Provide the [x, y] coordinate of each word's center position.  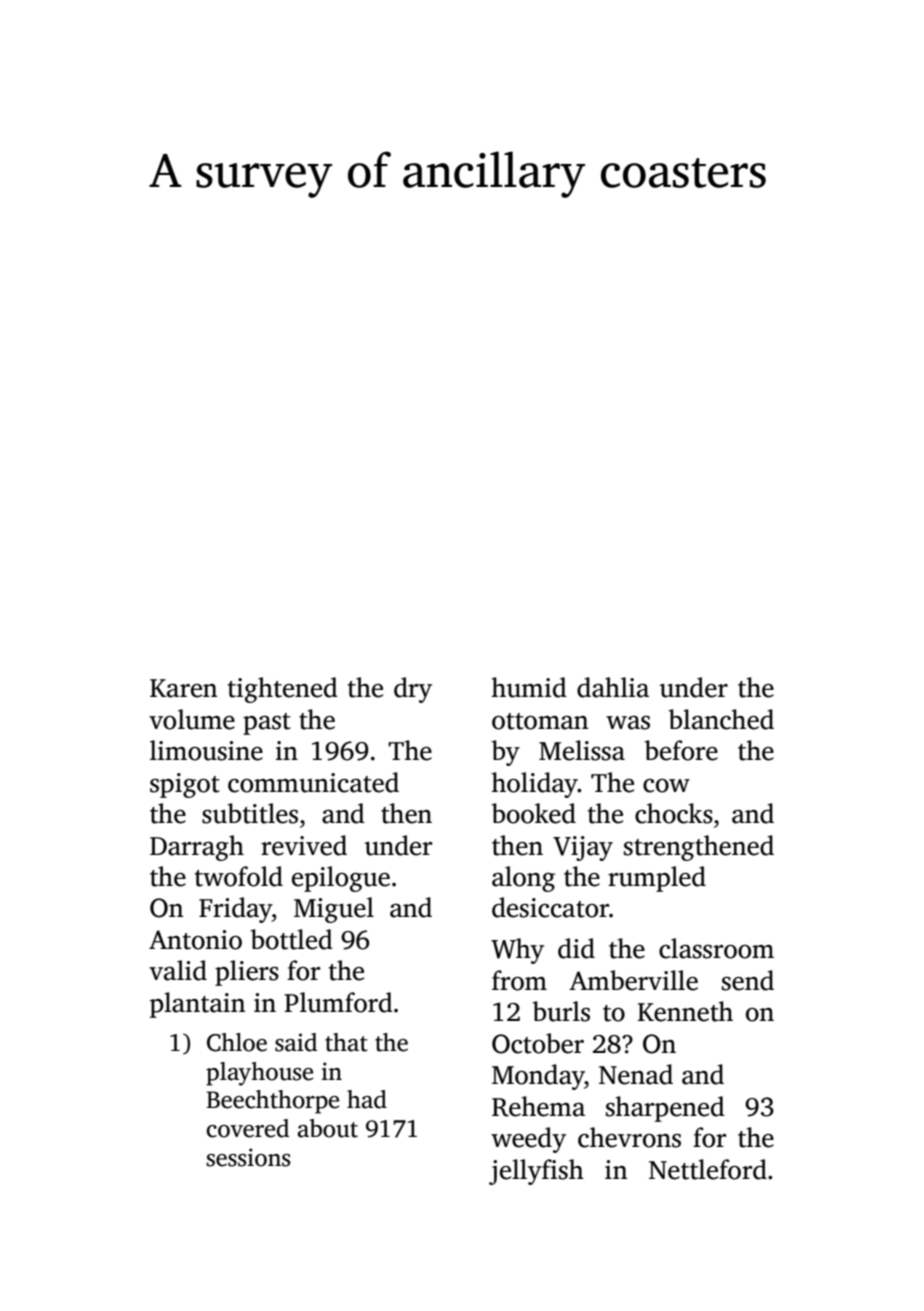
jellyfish [536, 1172]
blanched [721, 719]
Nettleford [708, 1169]
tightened [283, 690]
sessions [248, 1157]
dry [413, 690]
